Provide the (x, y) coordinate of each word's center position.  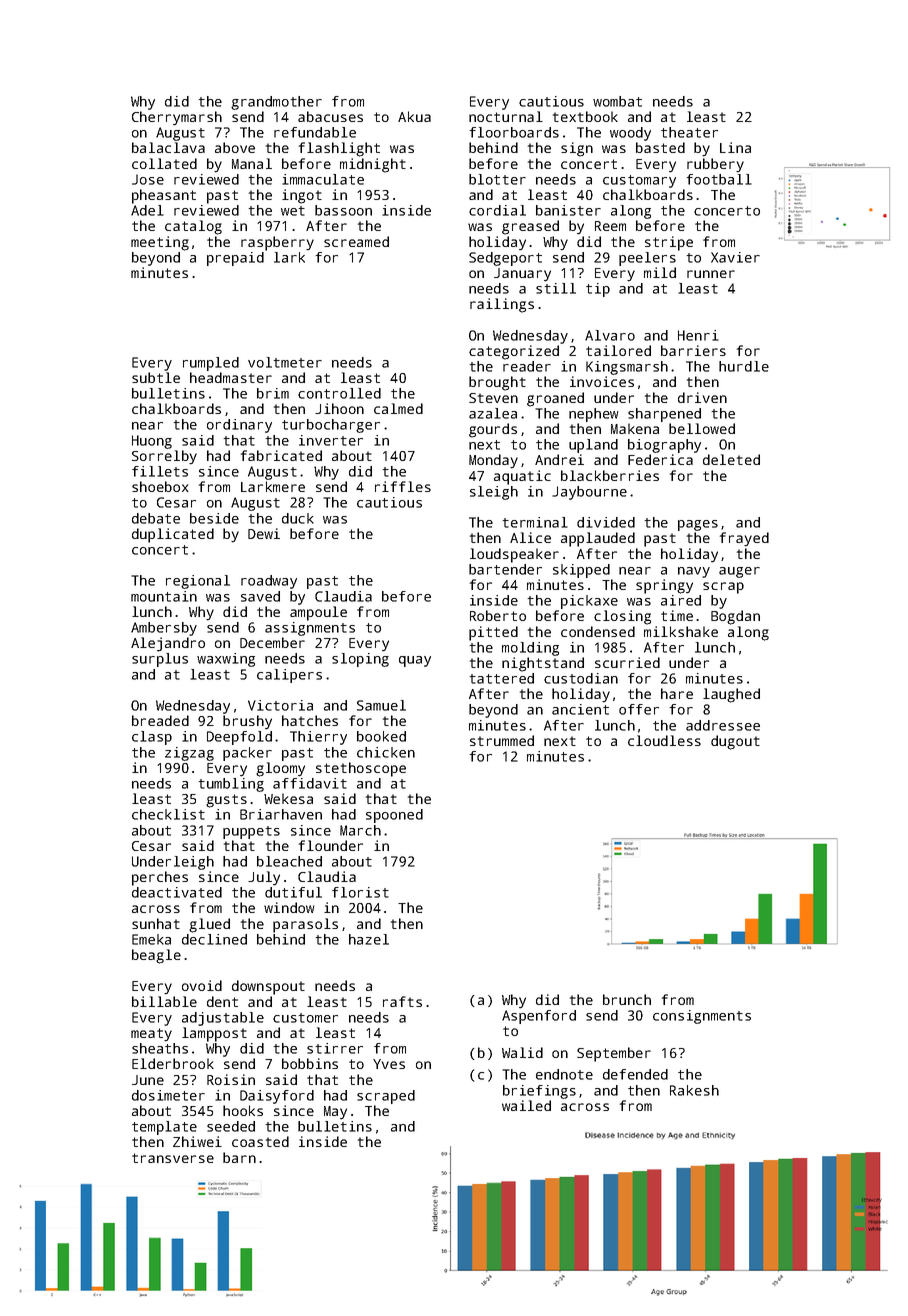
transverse (173, 1158)
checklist (168, 814)
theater (689, 132)
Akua (414, 116)
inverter (331, 440)
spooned (394, 816)
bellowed (702, 428)
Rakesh (694, 1090)
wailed (526, 1105)
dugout (735, 742)
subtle (156, 377)
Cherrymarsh (177, 118)
